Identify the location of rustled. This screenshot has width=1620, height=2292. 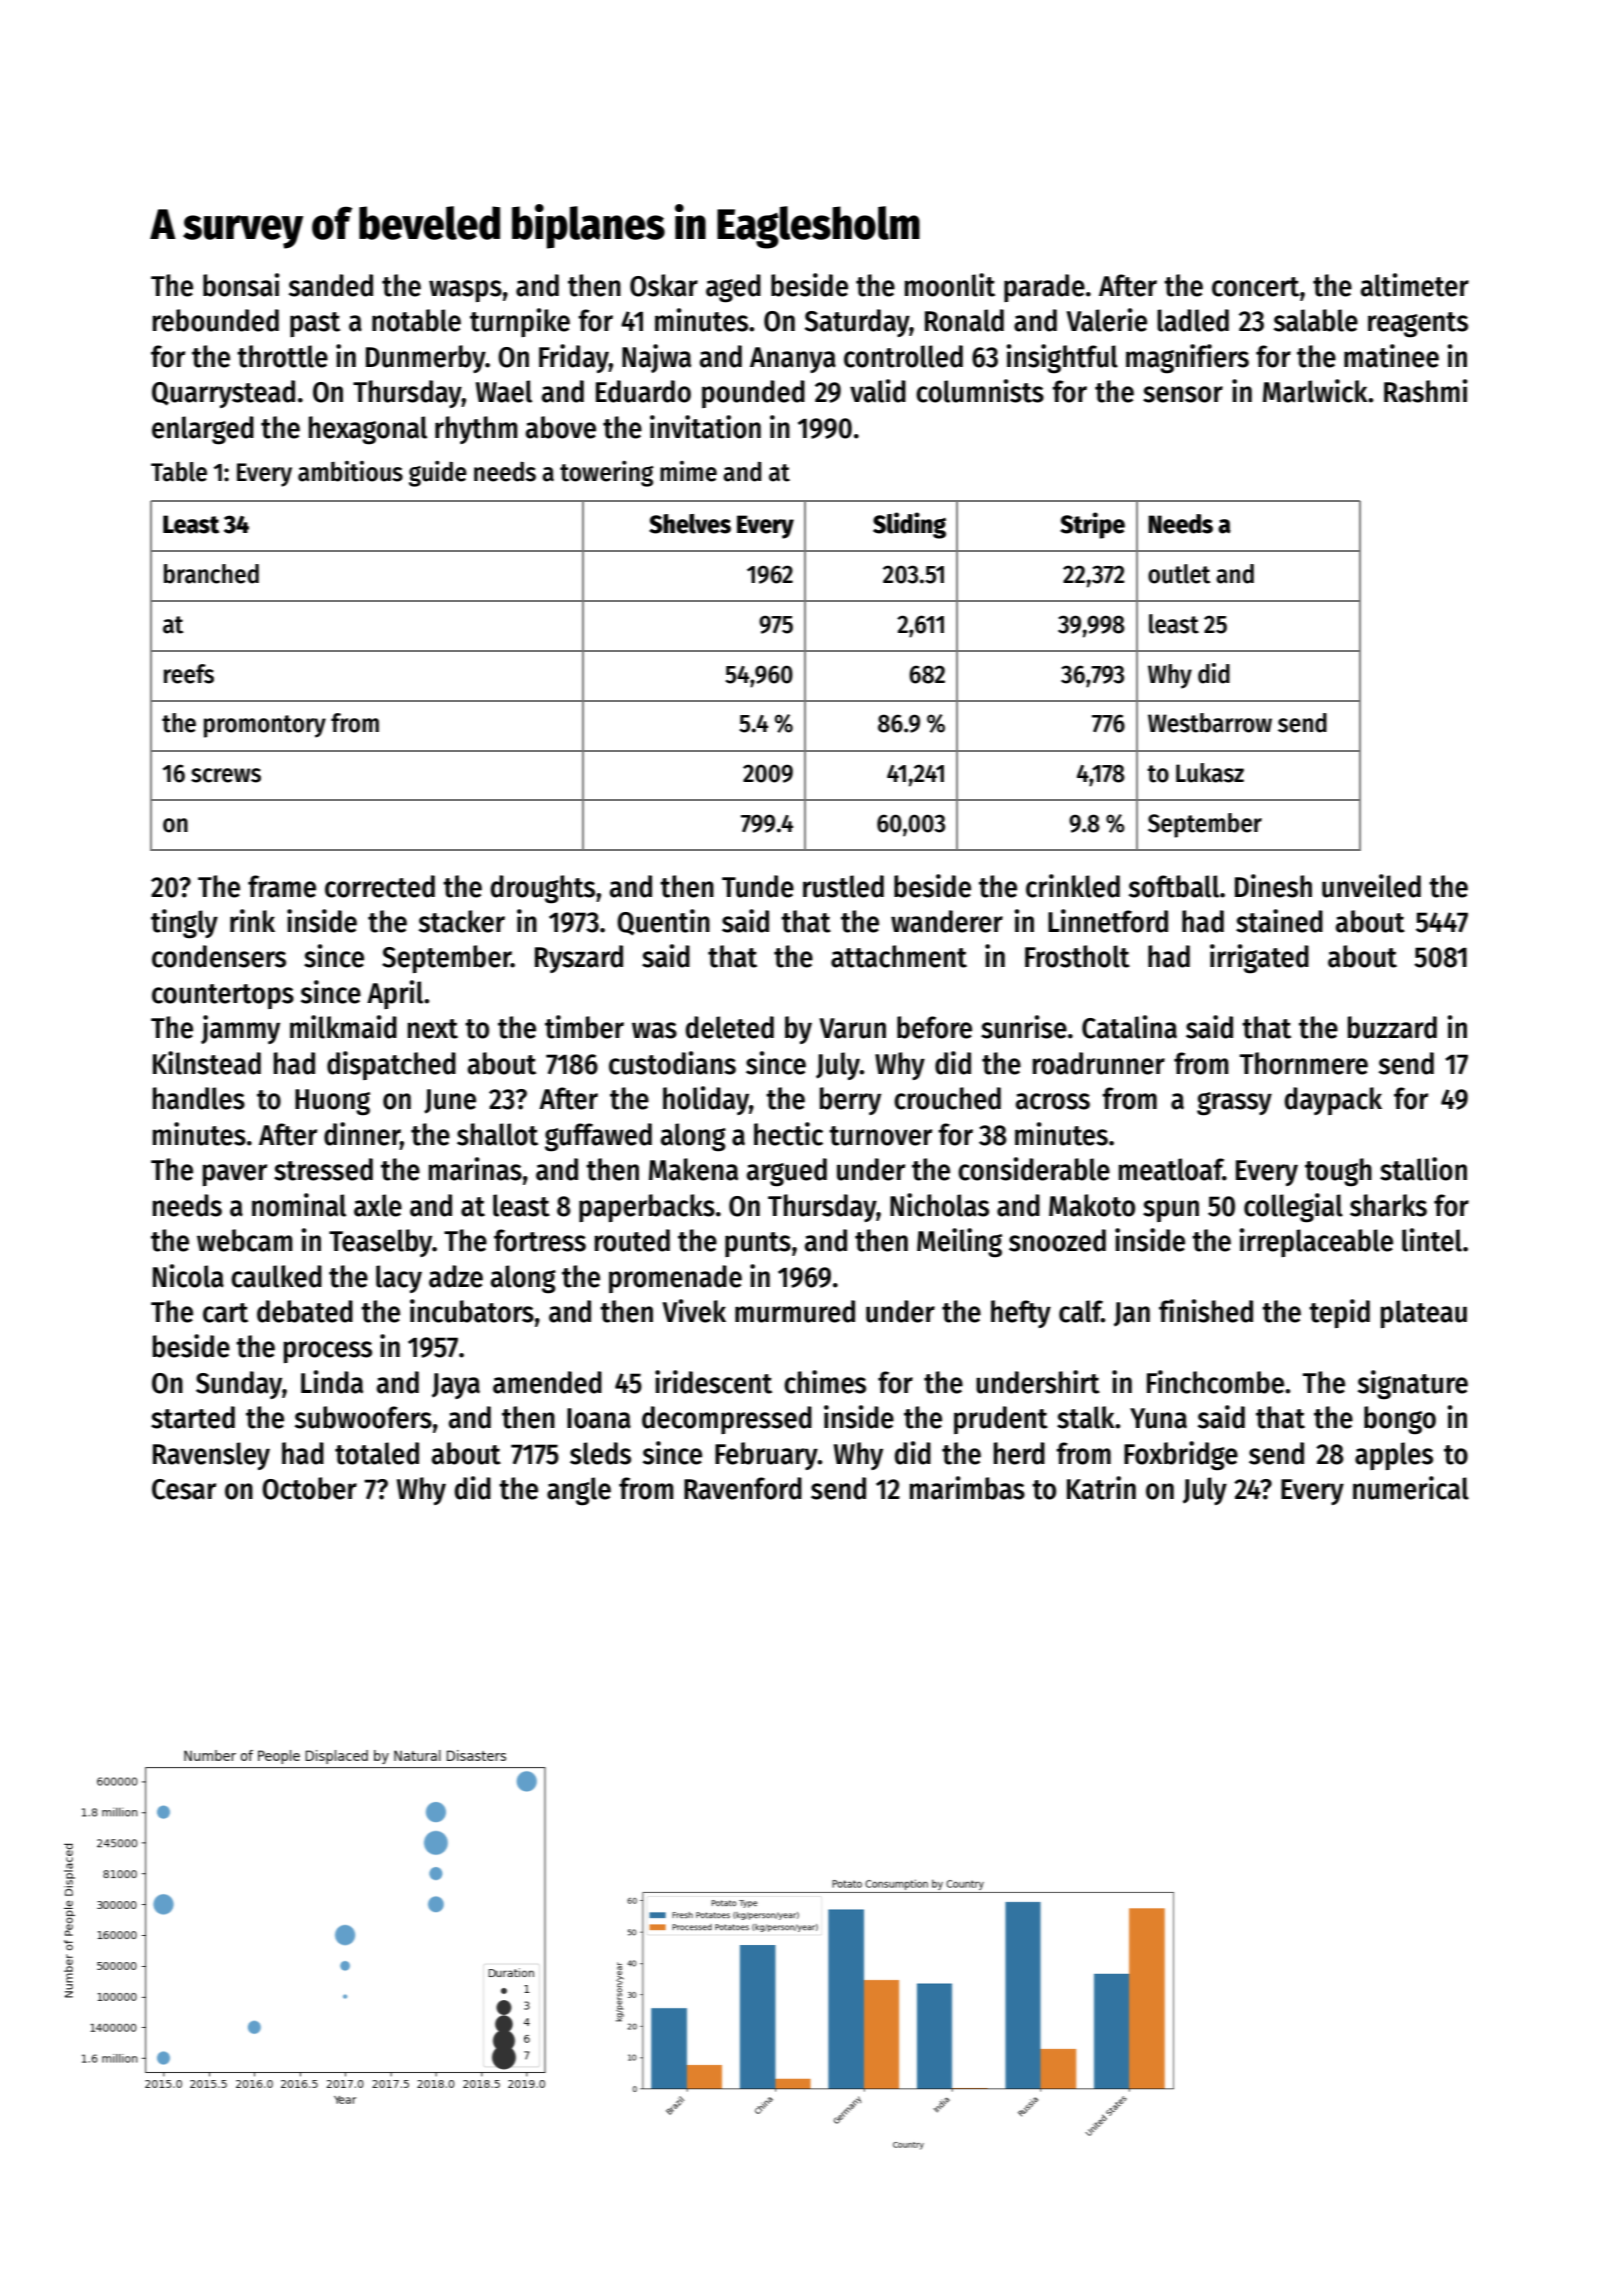
(843, 886).
